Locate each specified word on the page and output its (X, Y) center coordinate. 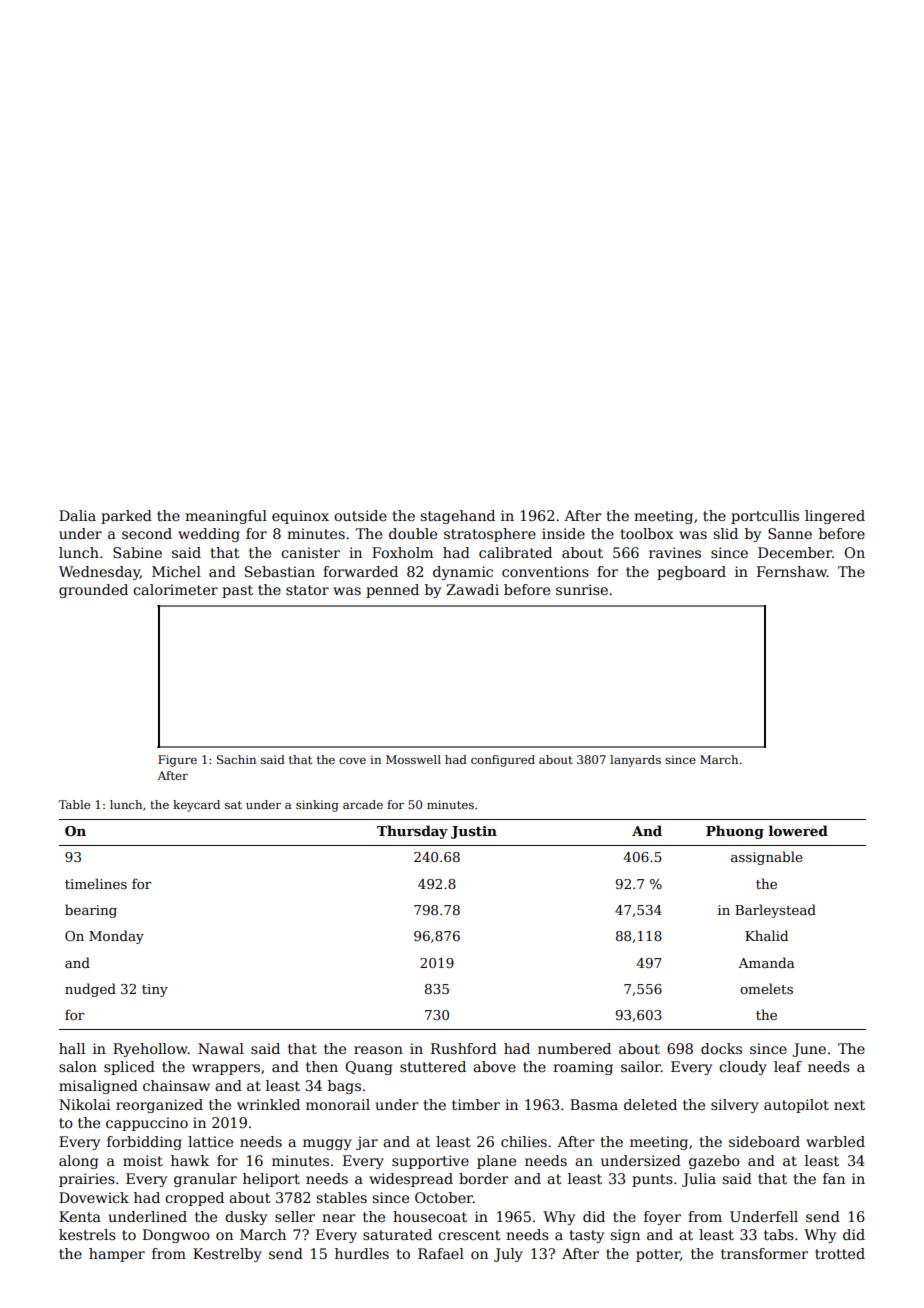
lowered (798, 830)
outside (360, 515)
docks (721, 1048)
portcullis (765, 517)
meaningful (226, 517)
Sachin (236, 759)
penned (392, 591)
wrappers (226, 1069)
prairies (87, 1180)
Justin (474, 832)
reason (378, 1050)
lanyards (635, 761)
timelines (96, 883)
